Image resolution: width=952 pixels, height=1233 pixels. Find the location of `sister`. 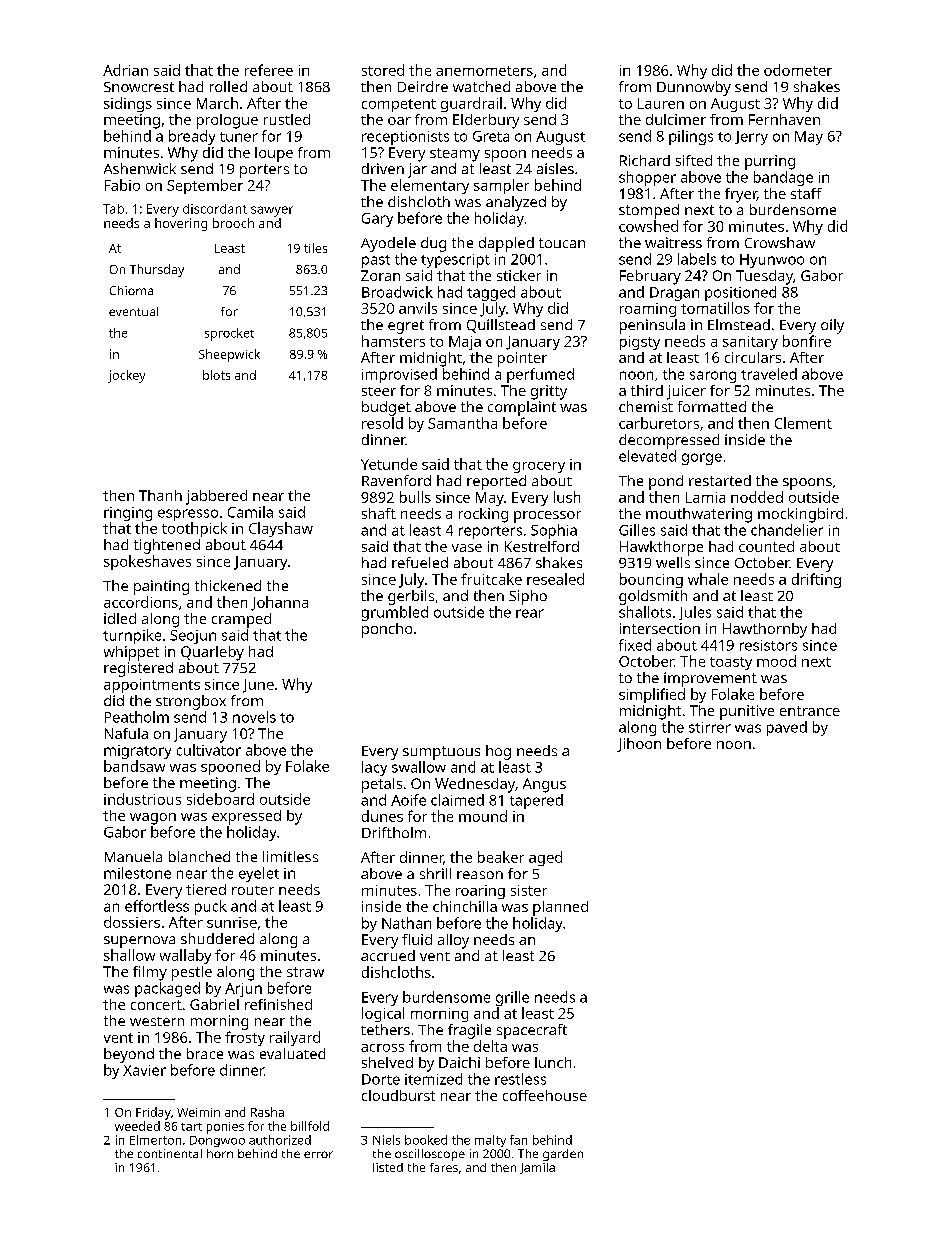

sister is located at coordinates (529, 890).
